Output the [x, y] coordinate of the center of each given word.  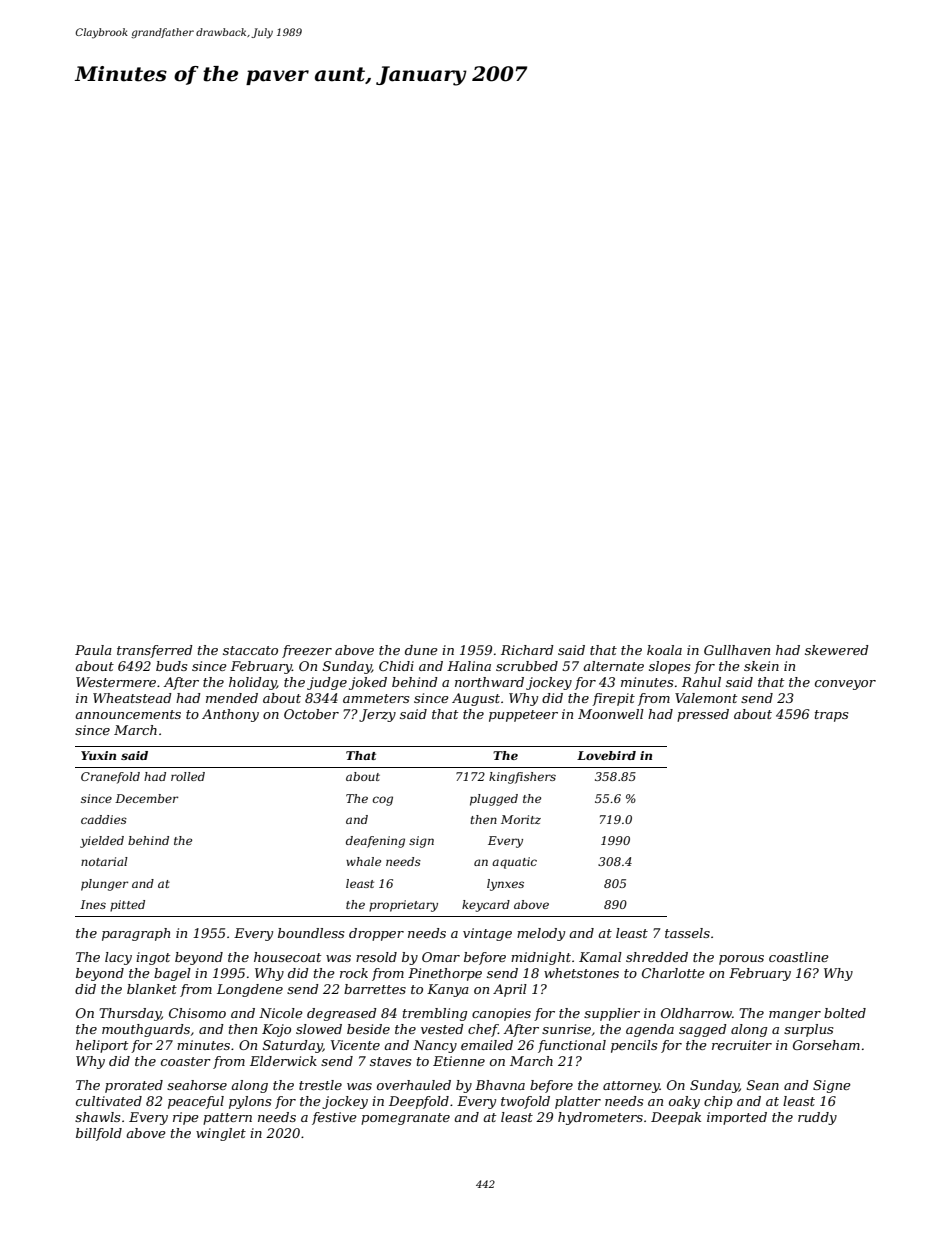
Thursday [130, 1014]
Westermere [116, 682]
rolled [188, 776]
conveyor [845, 685]
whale [363, 861]
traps [831, 716]
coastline [799, 957]
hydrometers [600, 1118]
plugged [494, 800]
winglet [221, 1134]
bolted [845, 1013]
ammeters [376, 698]
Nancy [435, 1046]
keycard [486, 906]
